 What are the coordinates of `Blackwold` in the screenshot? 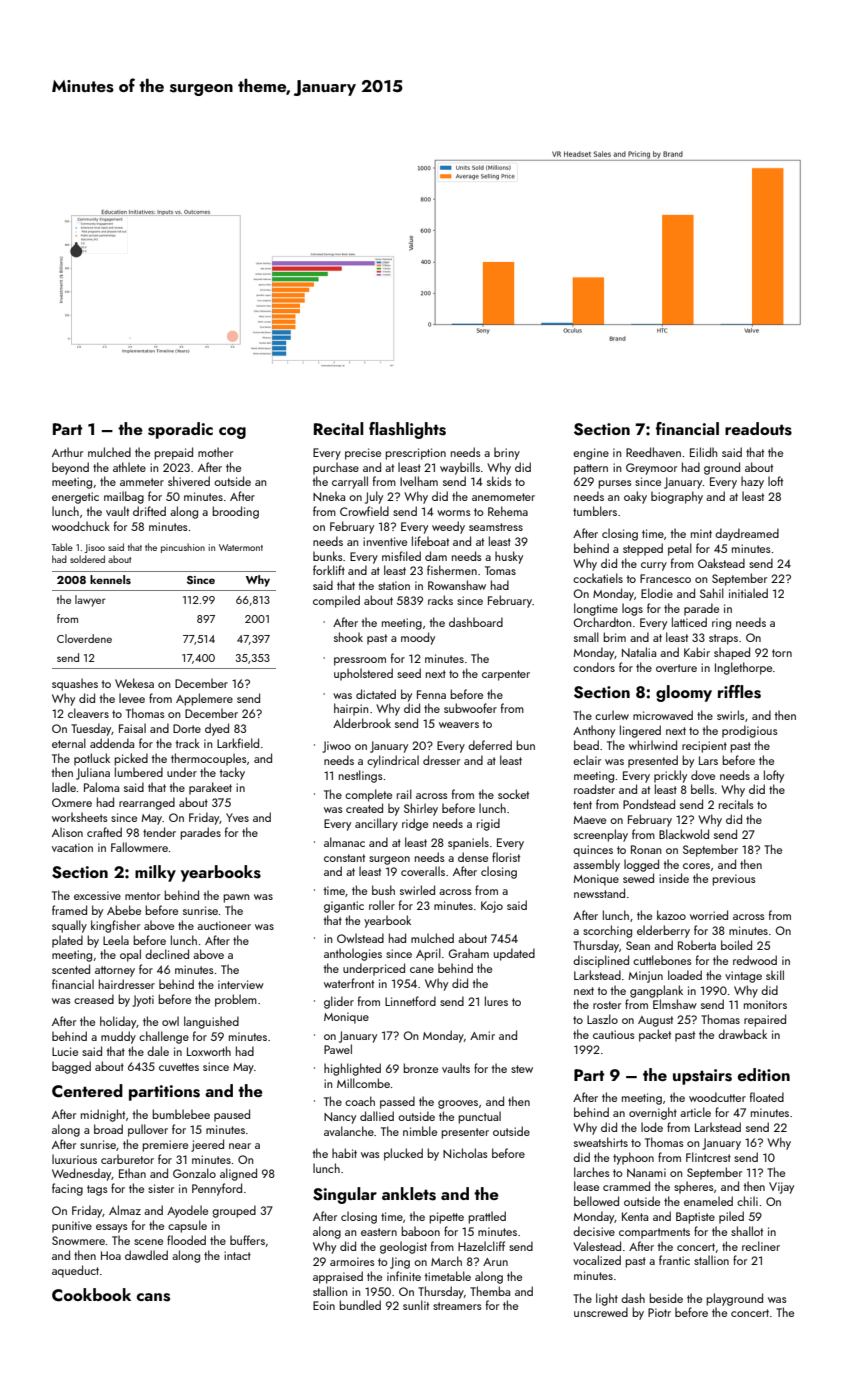 It's located at (684, 834).
